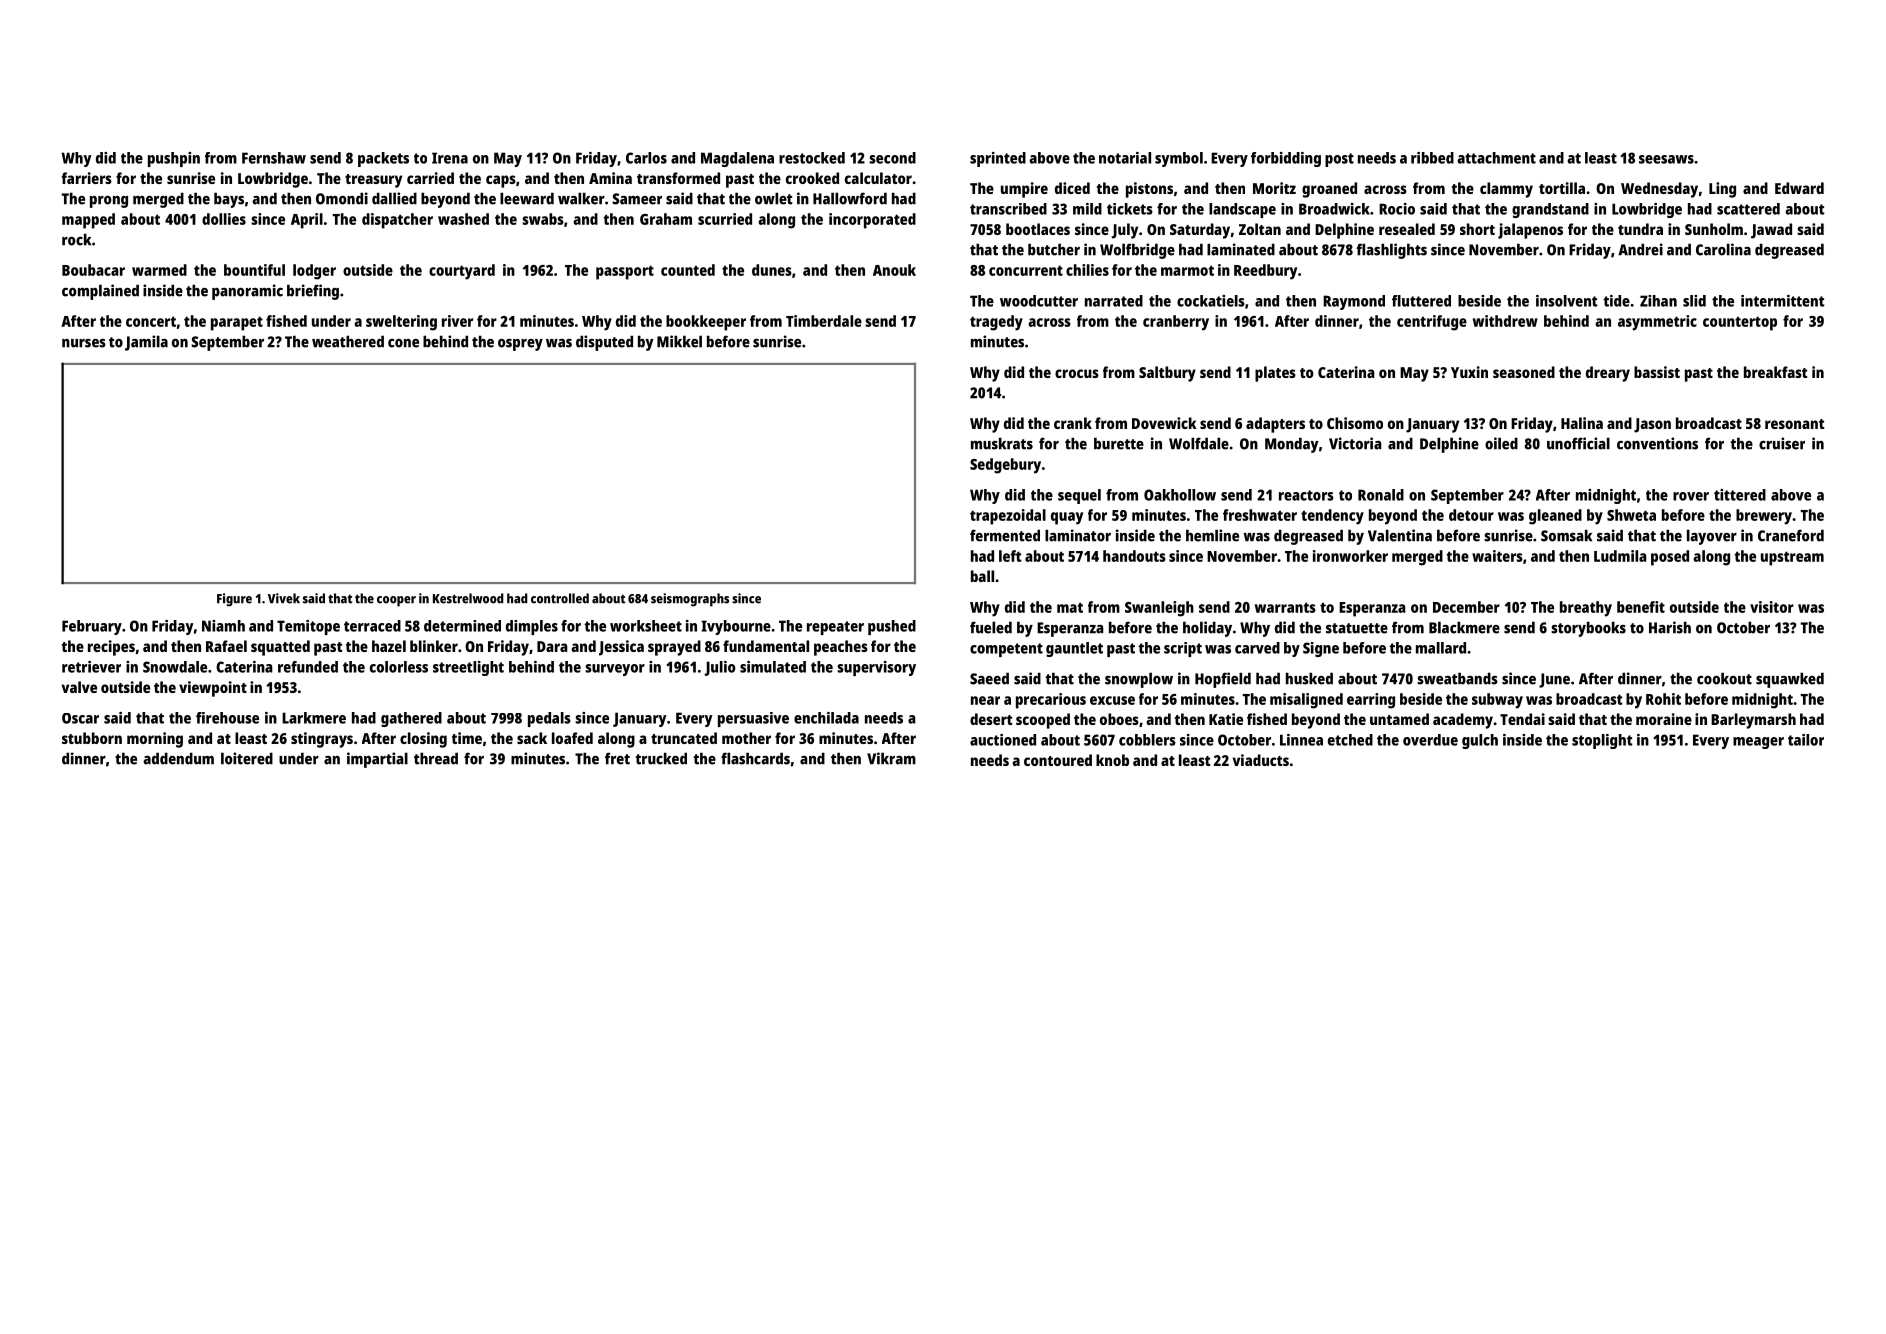 The image size is (1886, 1334). What do you see at coordinates (174, 159) in the image?
I see `pushpin` at bounding box center [174, 159].
